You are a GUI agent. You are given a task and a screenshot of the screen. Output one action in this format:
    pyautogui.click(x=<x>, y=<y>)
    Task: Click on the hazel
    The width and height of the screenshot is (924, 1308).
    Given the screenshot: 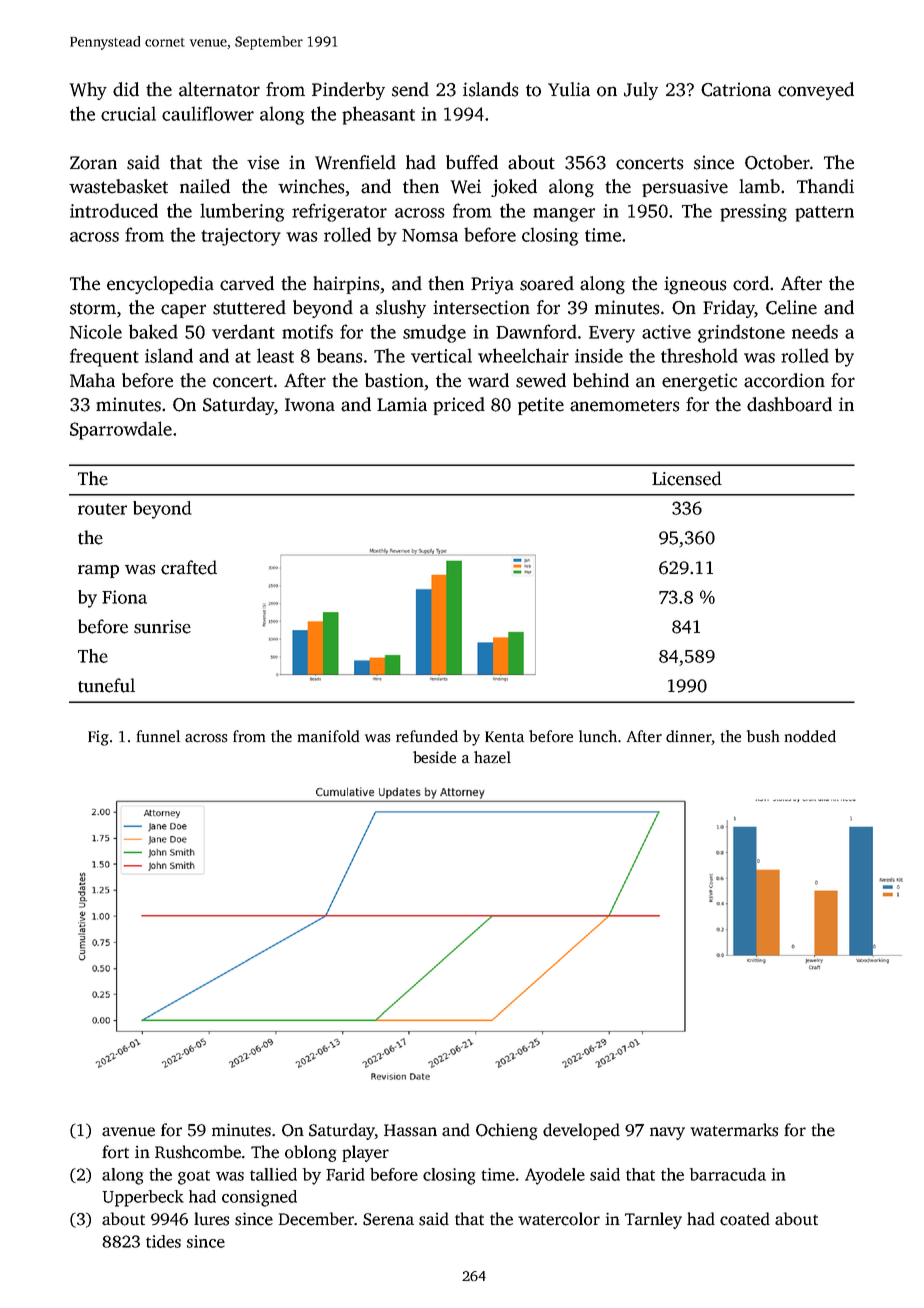 What is the action you would take?
    pyautogui.click(x=492, y=757)
